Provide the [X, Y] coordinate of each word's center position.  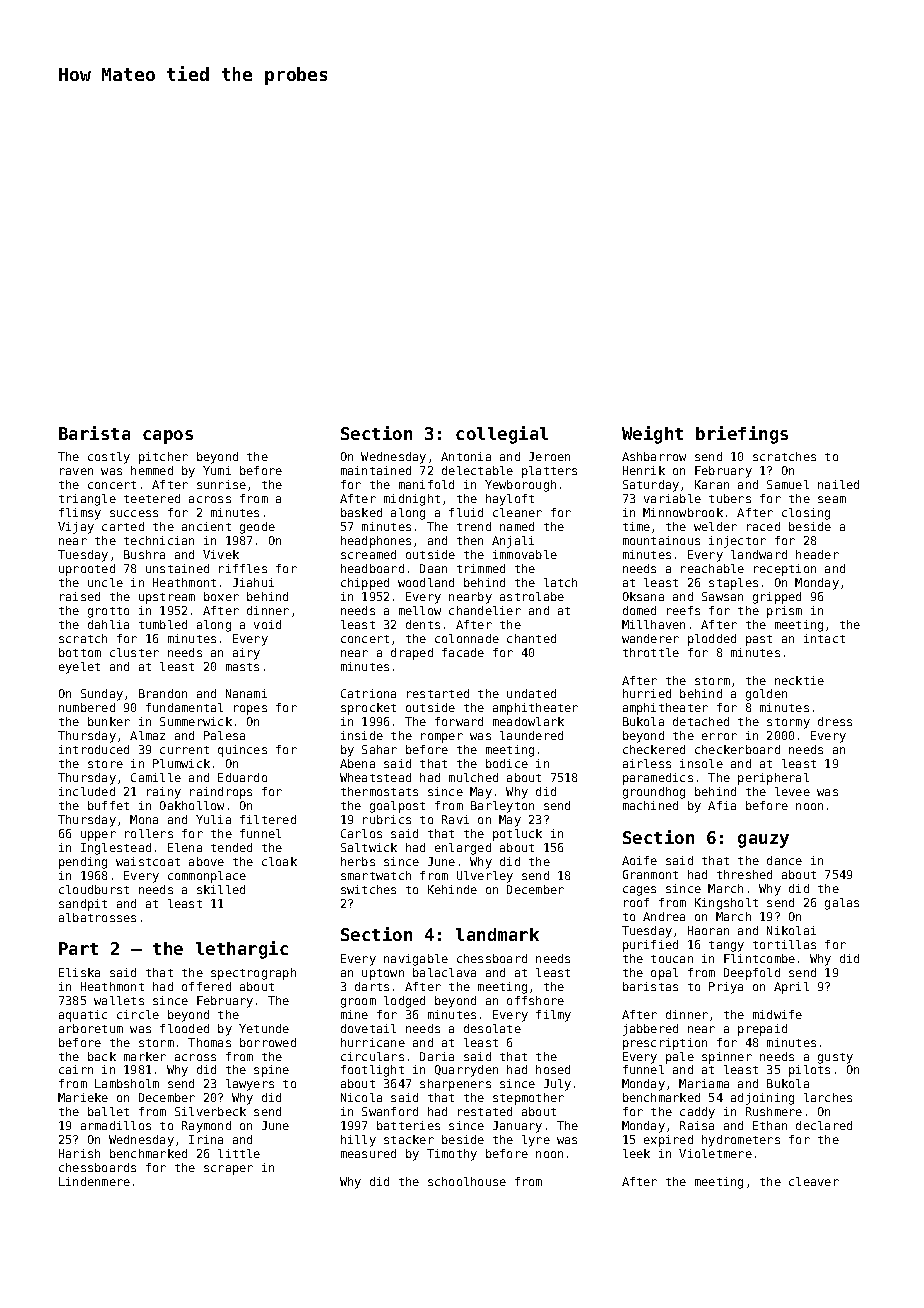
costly [109, 458]
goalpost [397, 807]
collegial [502, 435]
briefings [742, 435]
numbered [87, 707]
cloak [279, 861]
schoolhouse [467, 1181]
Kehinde [452, 889]
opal [664, 974]
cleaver [814, 1181]
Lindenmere [94, 1181]
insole [701, 763]
